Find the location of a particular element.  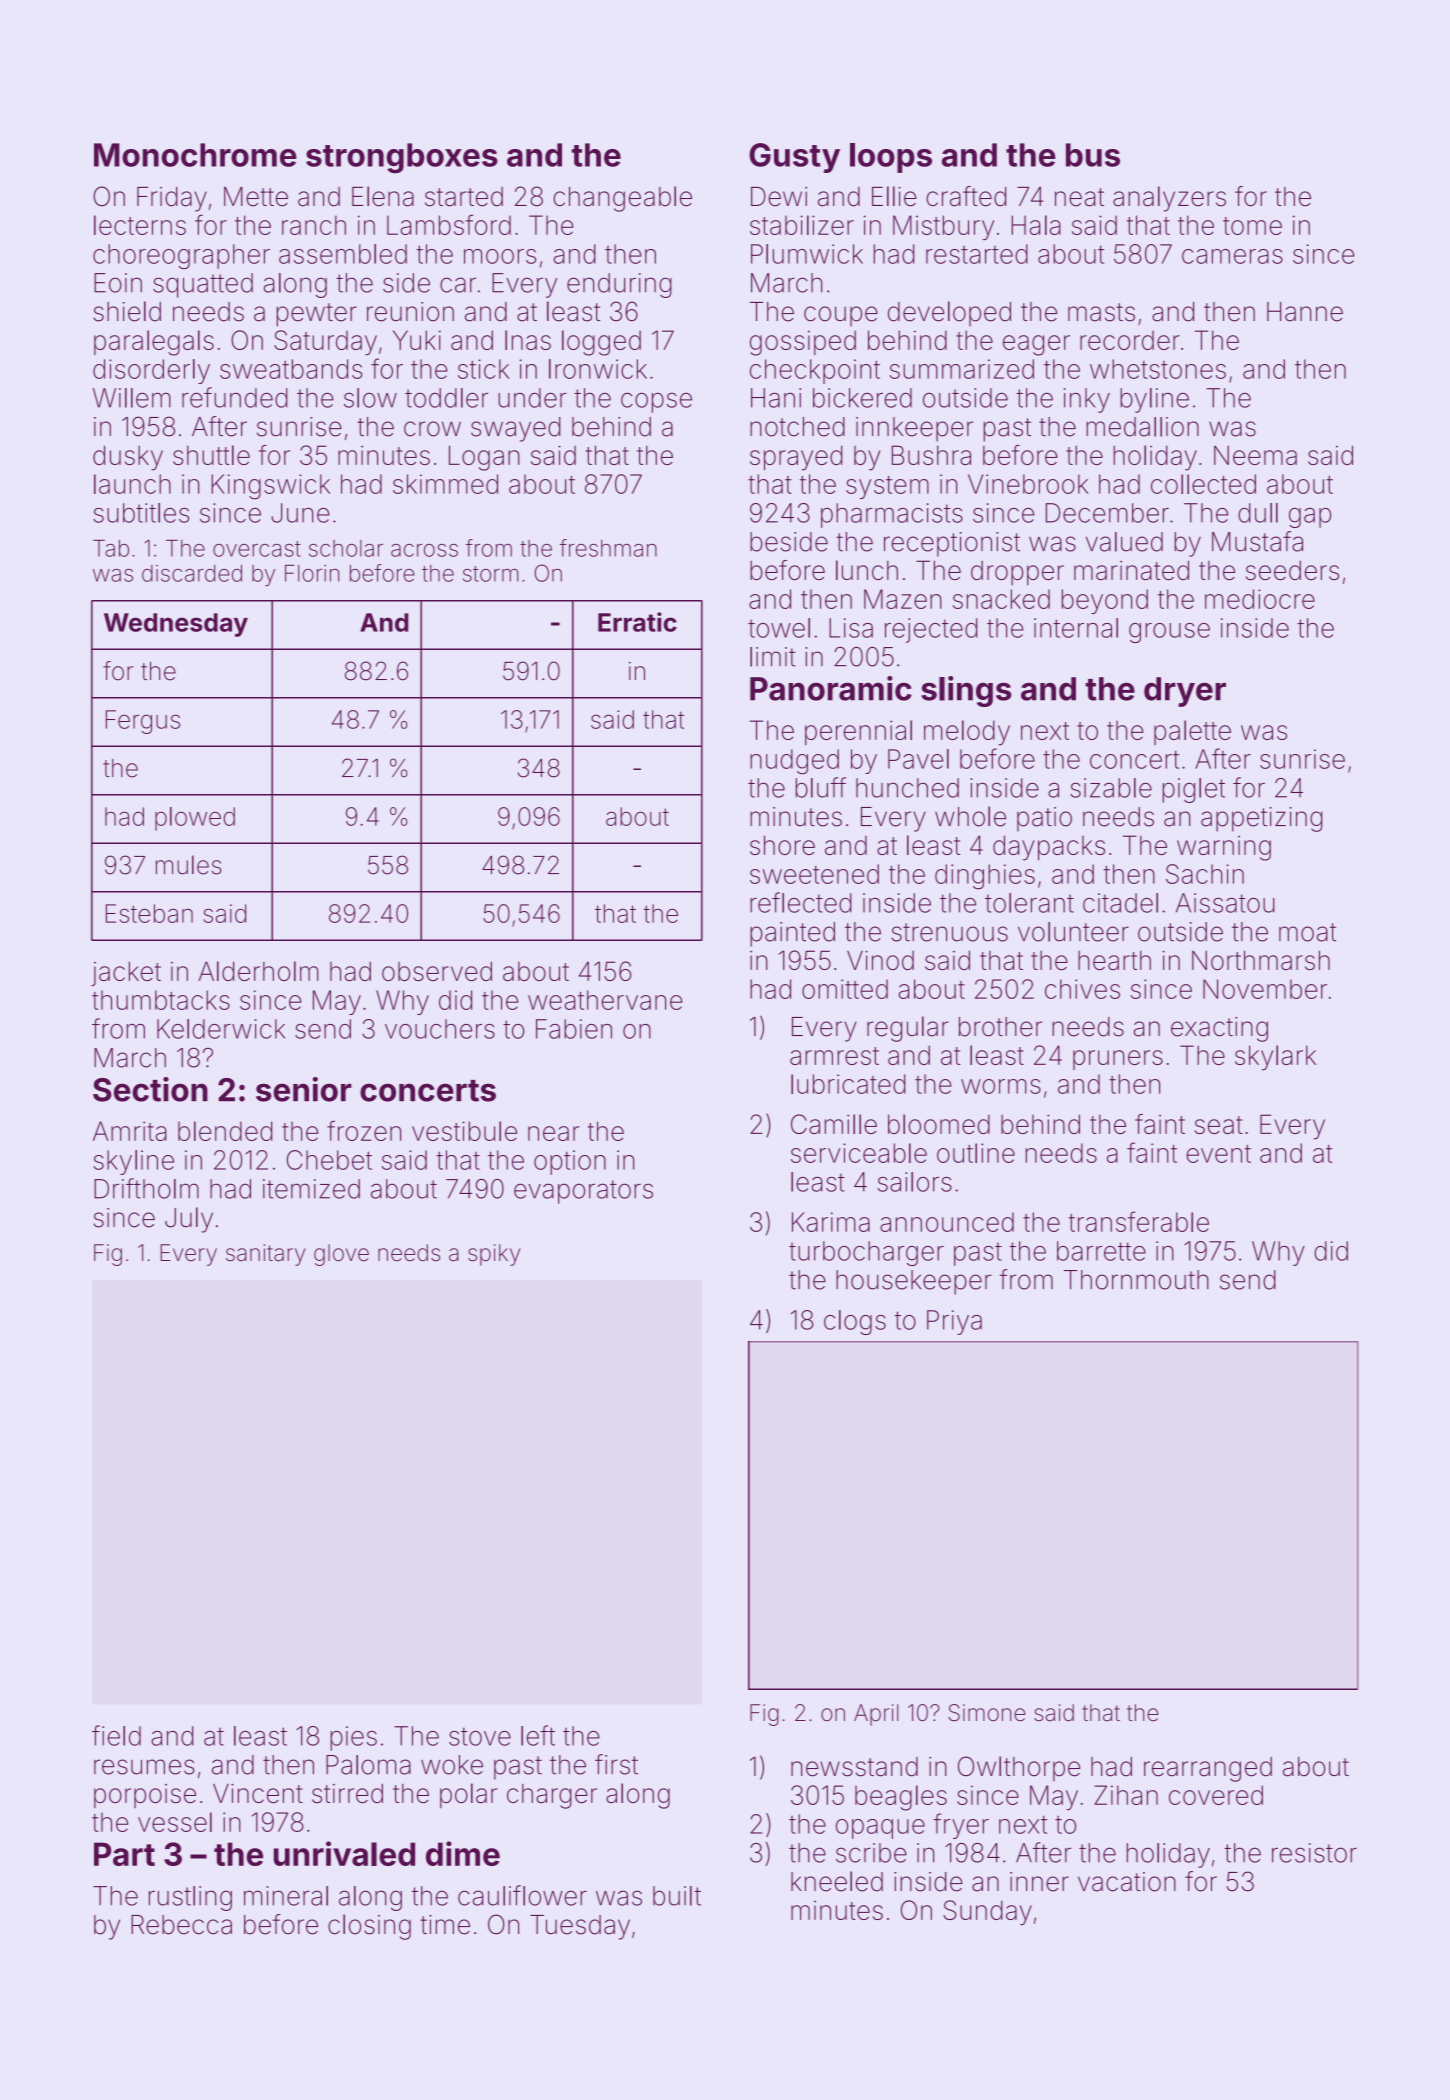

neat is located at coordinates (1079, 197).
